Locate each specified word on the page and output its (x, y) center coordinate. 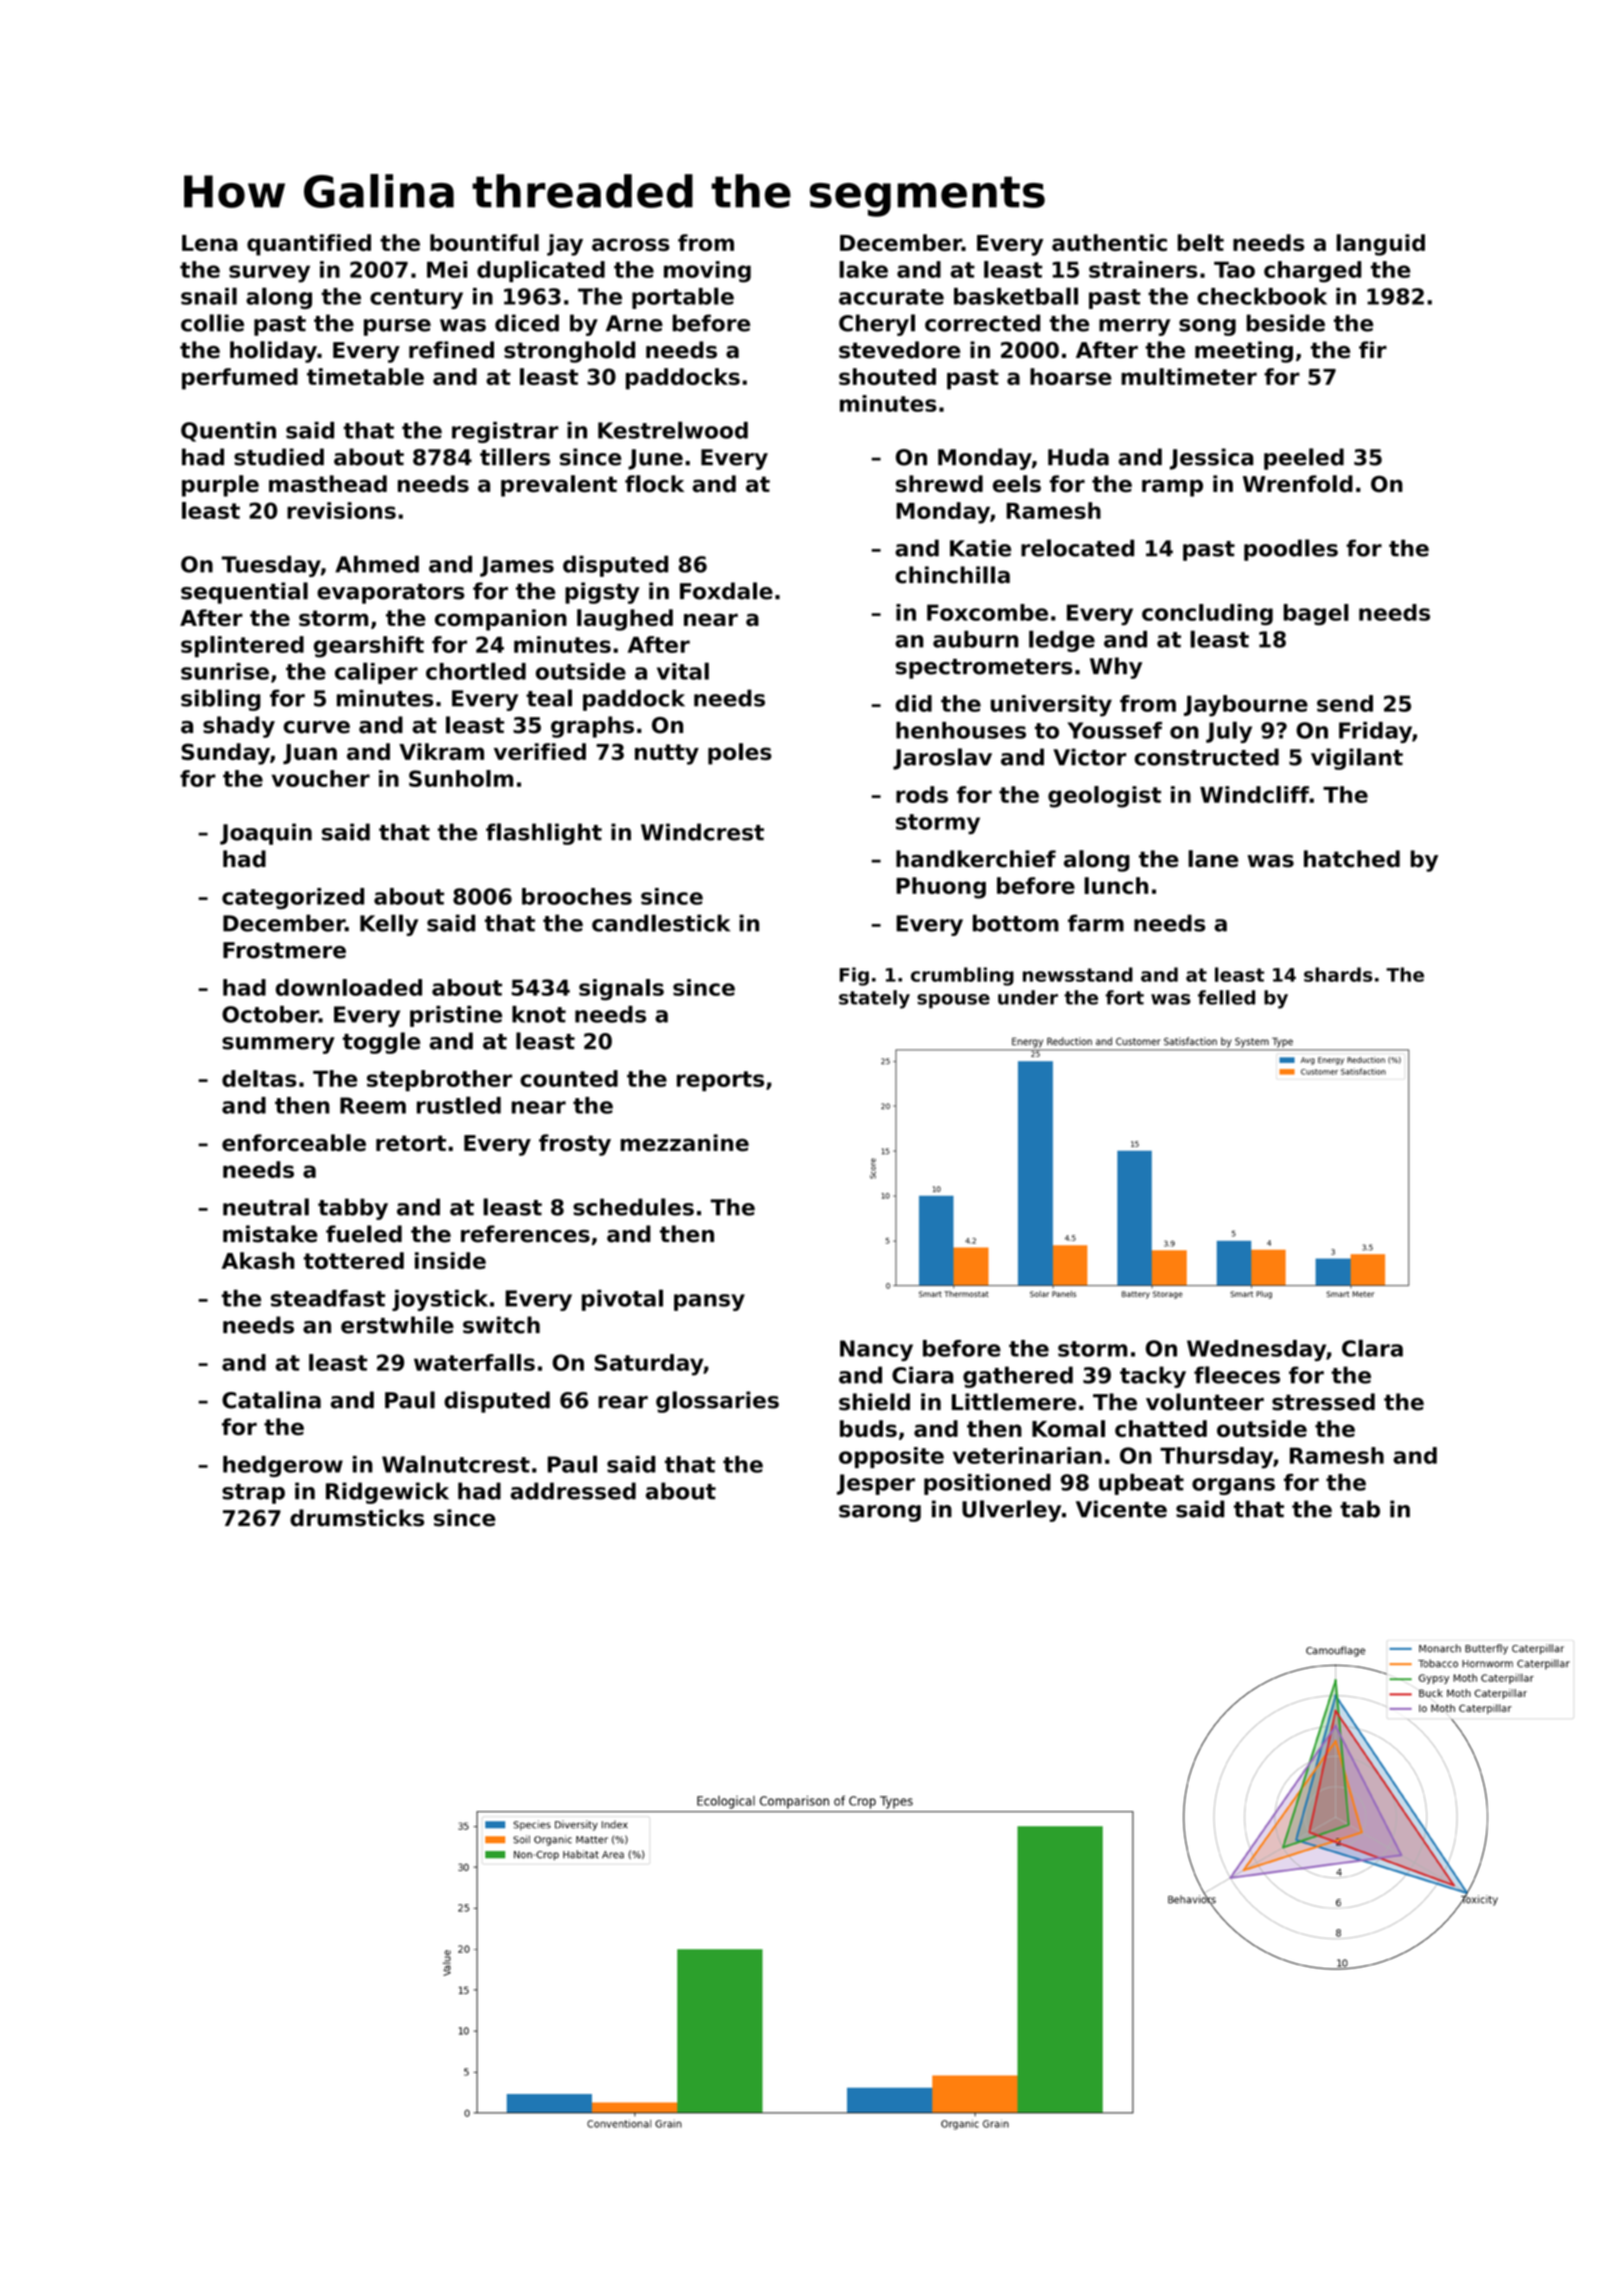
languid (1380, 245)
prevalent (559, 486)
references (525, 1234)
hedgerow (283, 1466)
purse (397, 327)
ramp (1172, 488)
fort (1124, 997)
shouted (887, 376)
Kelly (389, 925)
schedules (633, 1207)
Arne (634, 323)
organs (1233, 1486)
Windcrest (702, 832)
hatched (1352, 859)
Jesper (876, 1484)
